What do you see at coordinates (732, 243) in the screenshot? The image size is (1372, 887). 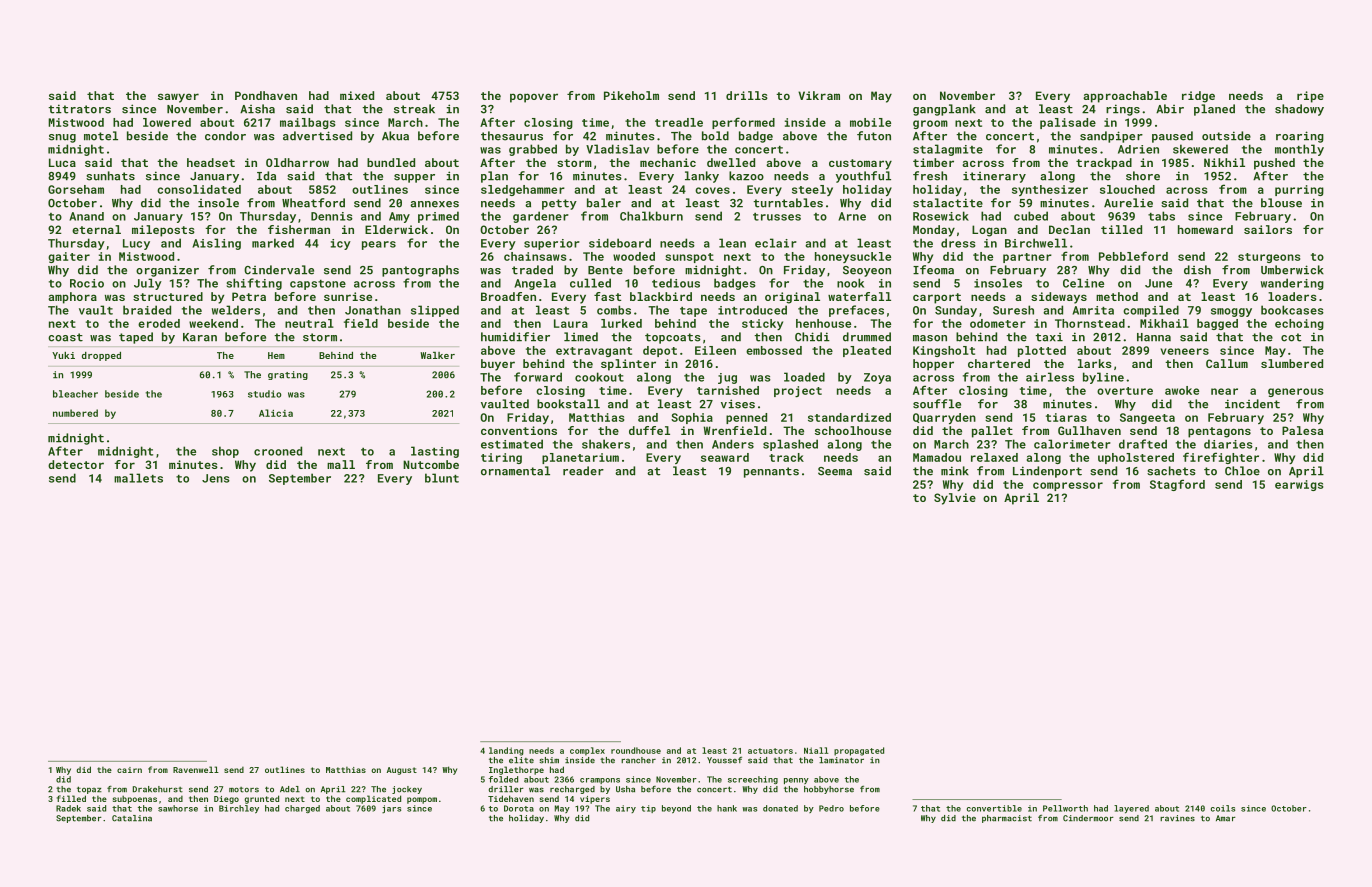 I see `lean` at bounding box center [732, 243].
